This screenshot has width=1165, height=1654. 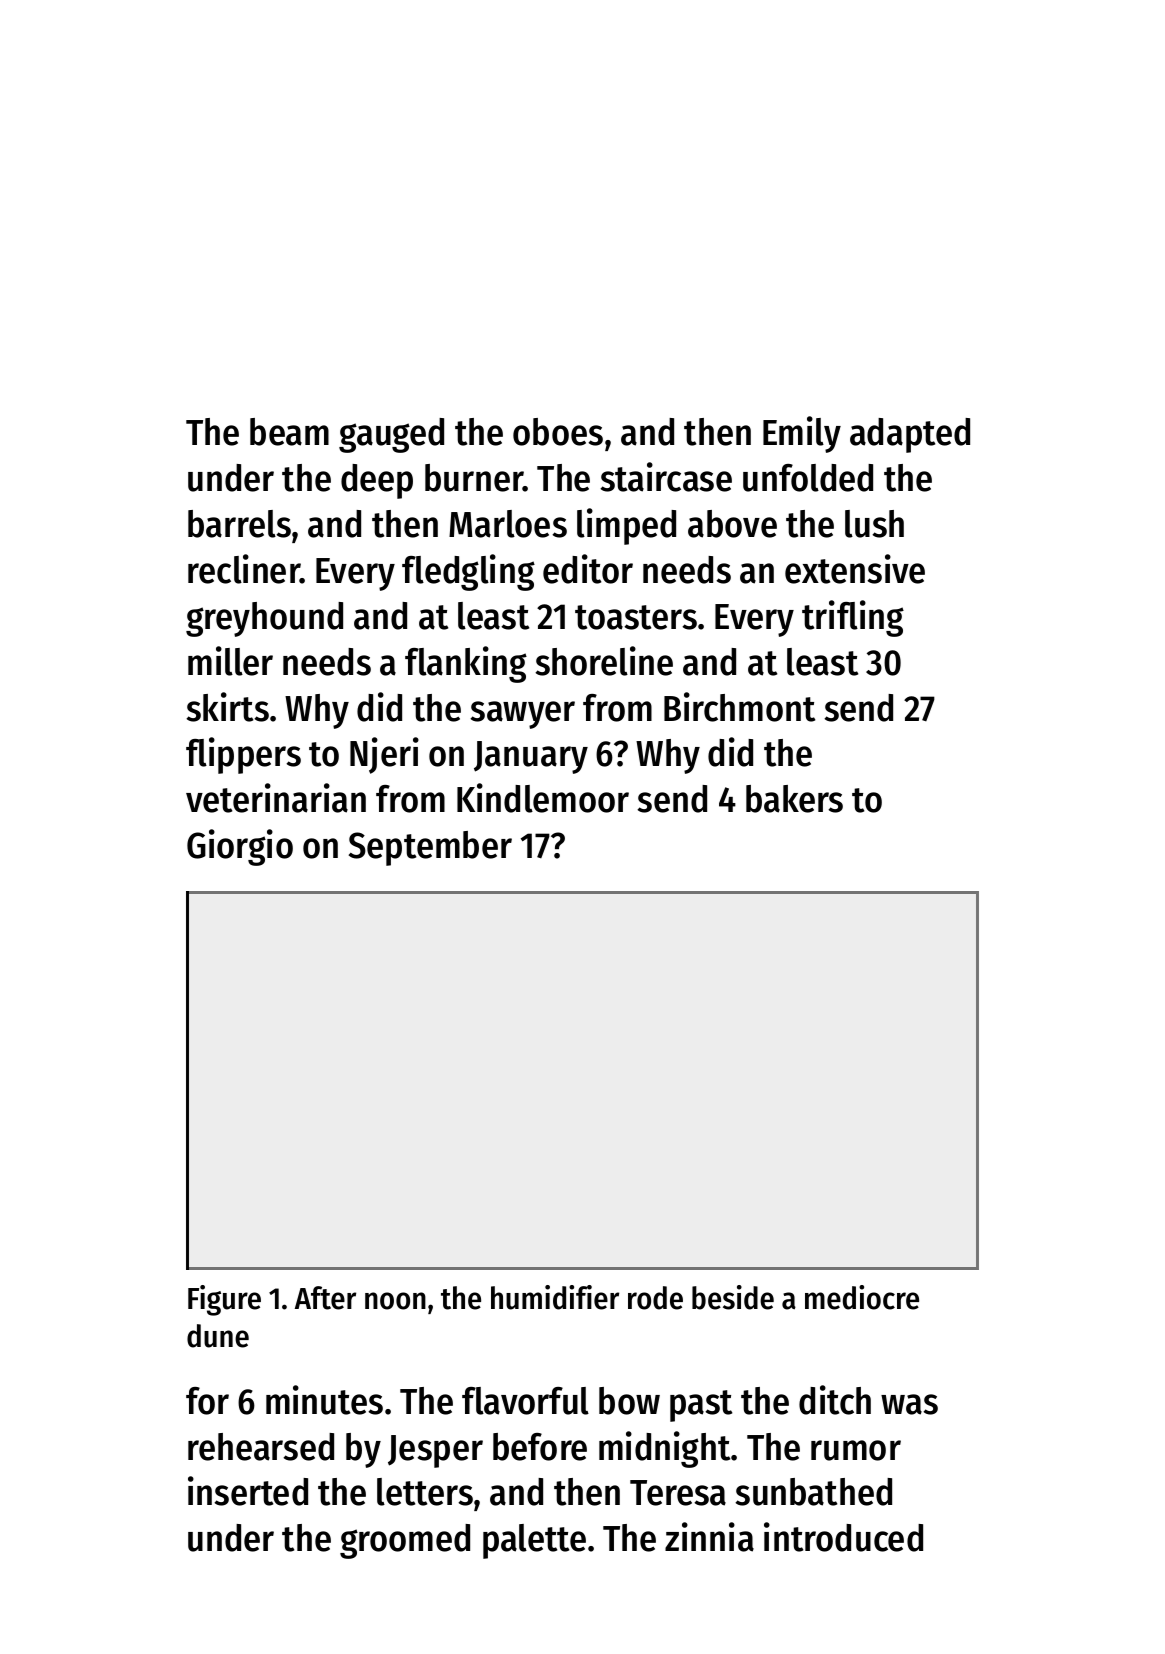 What do you see at coordinates (289, 432) in the screenshot?
I see `beam` at bounding box center [289, 432].
